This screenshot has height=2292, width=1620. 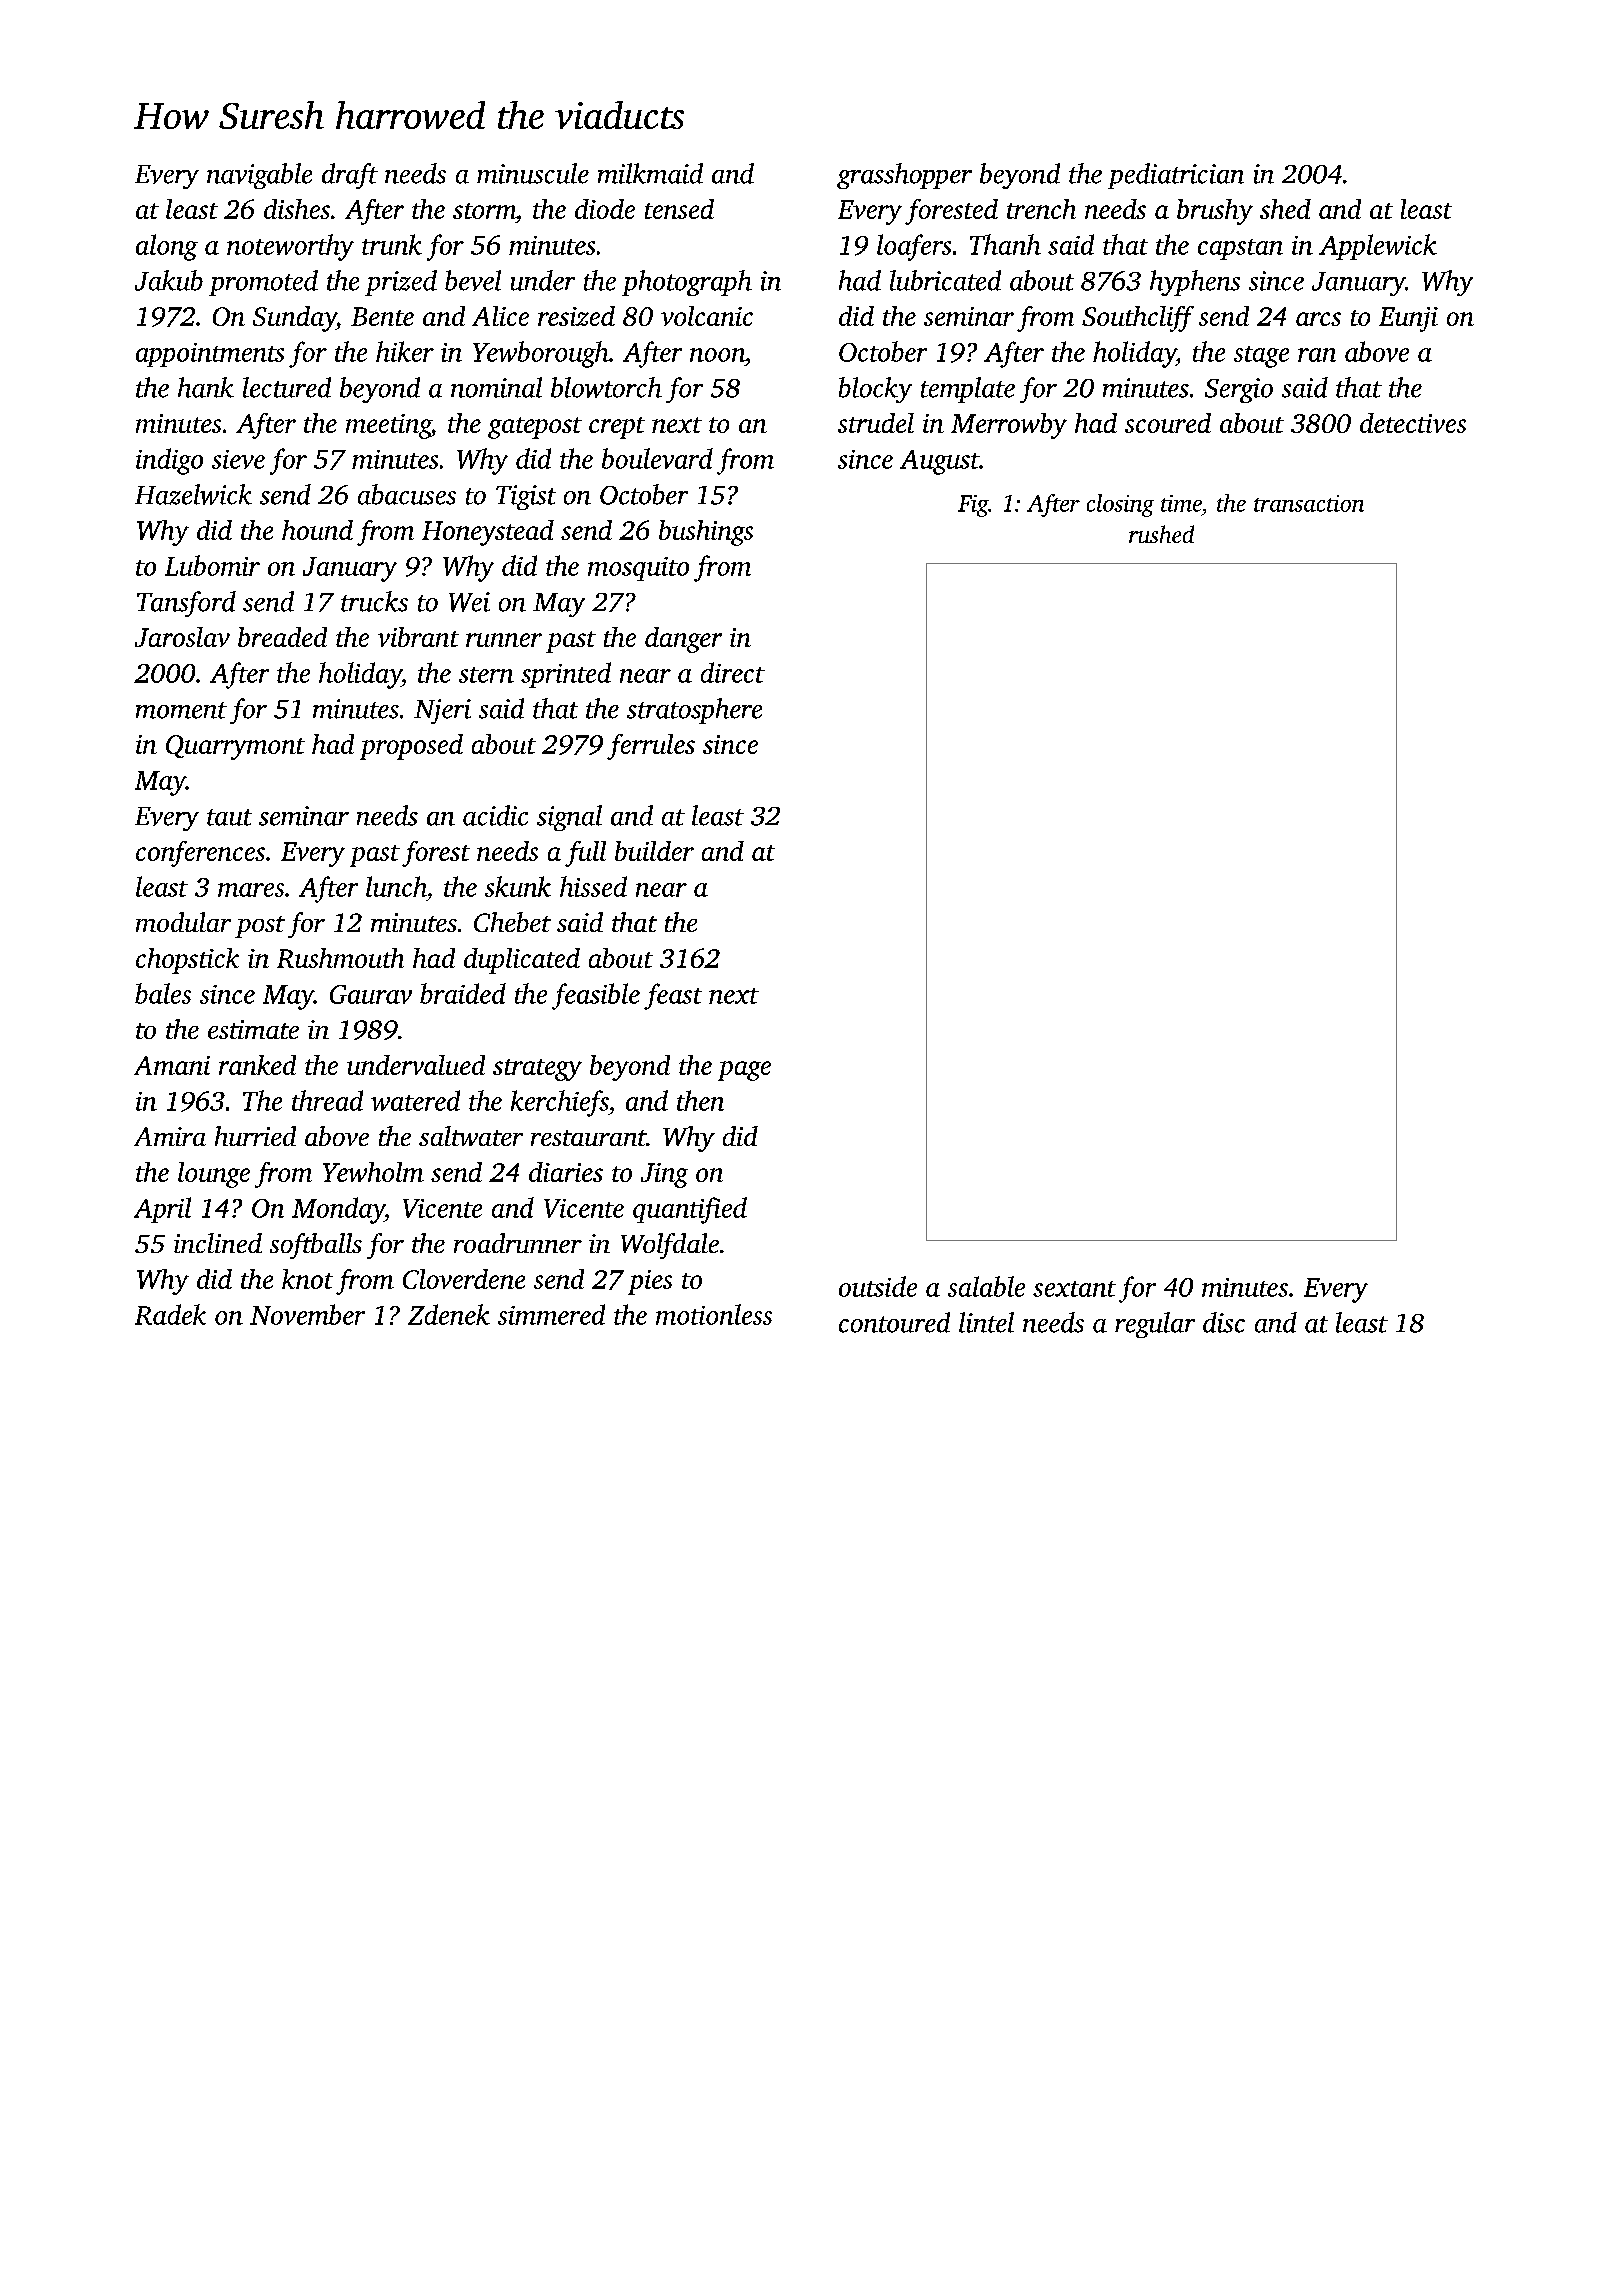 What do you see at coordinates (876, 423) in the screenshot?
I see `strudel` at bounding box center [876, 423].
